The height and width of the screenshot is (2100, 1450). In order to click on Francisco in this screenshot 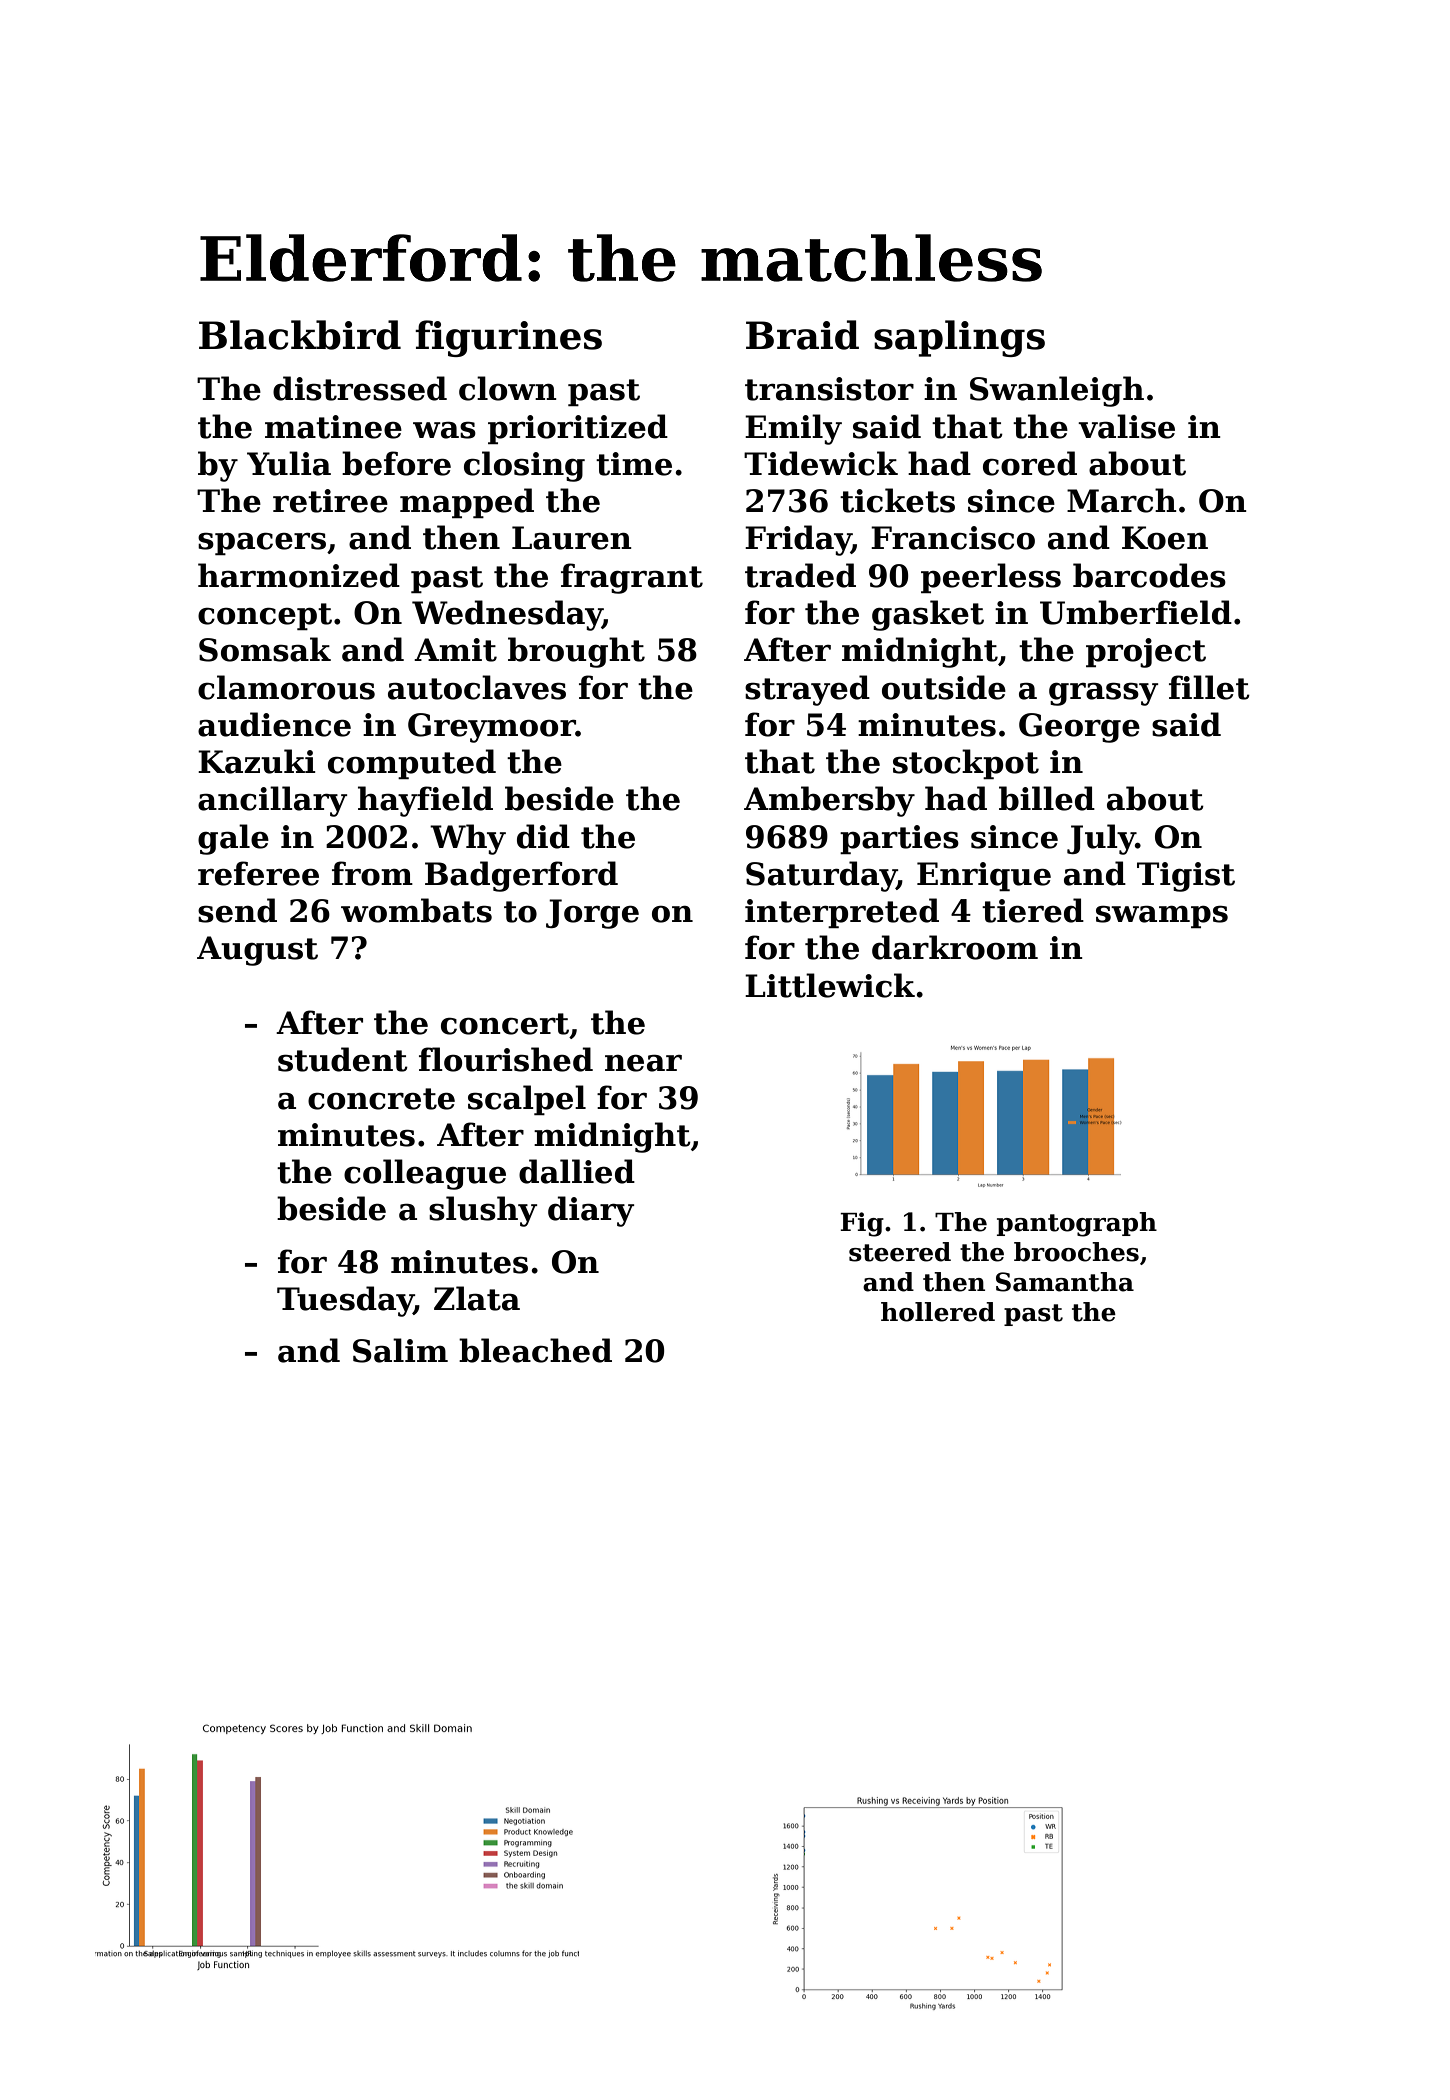, I will do `click(953, 538)`.
